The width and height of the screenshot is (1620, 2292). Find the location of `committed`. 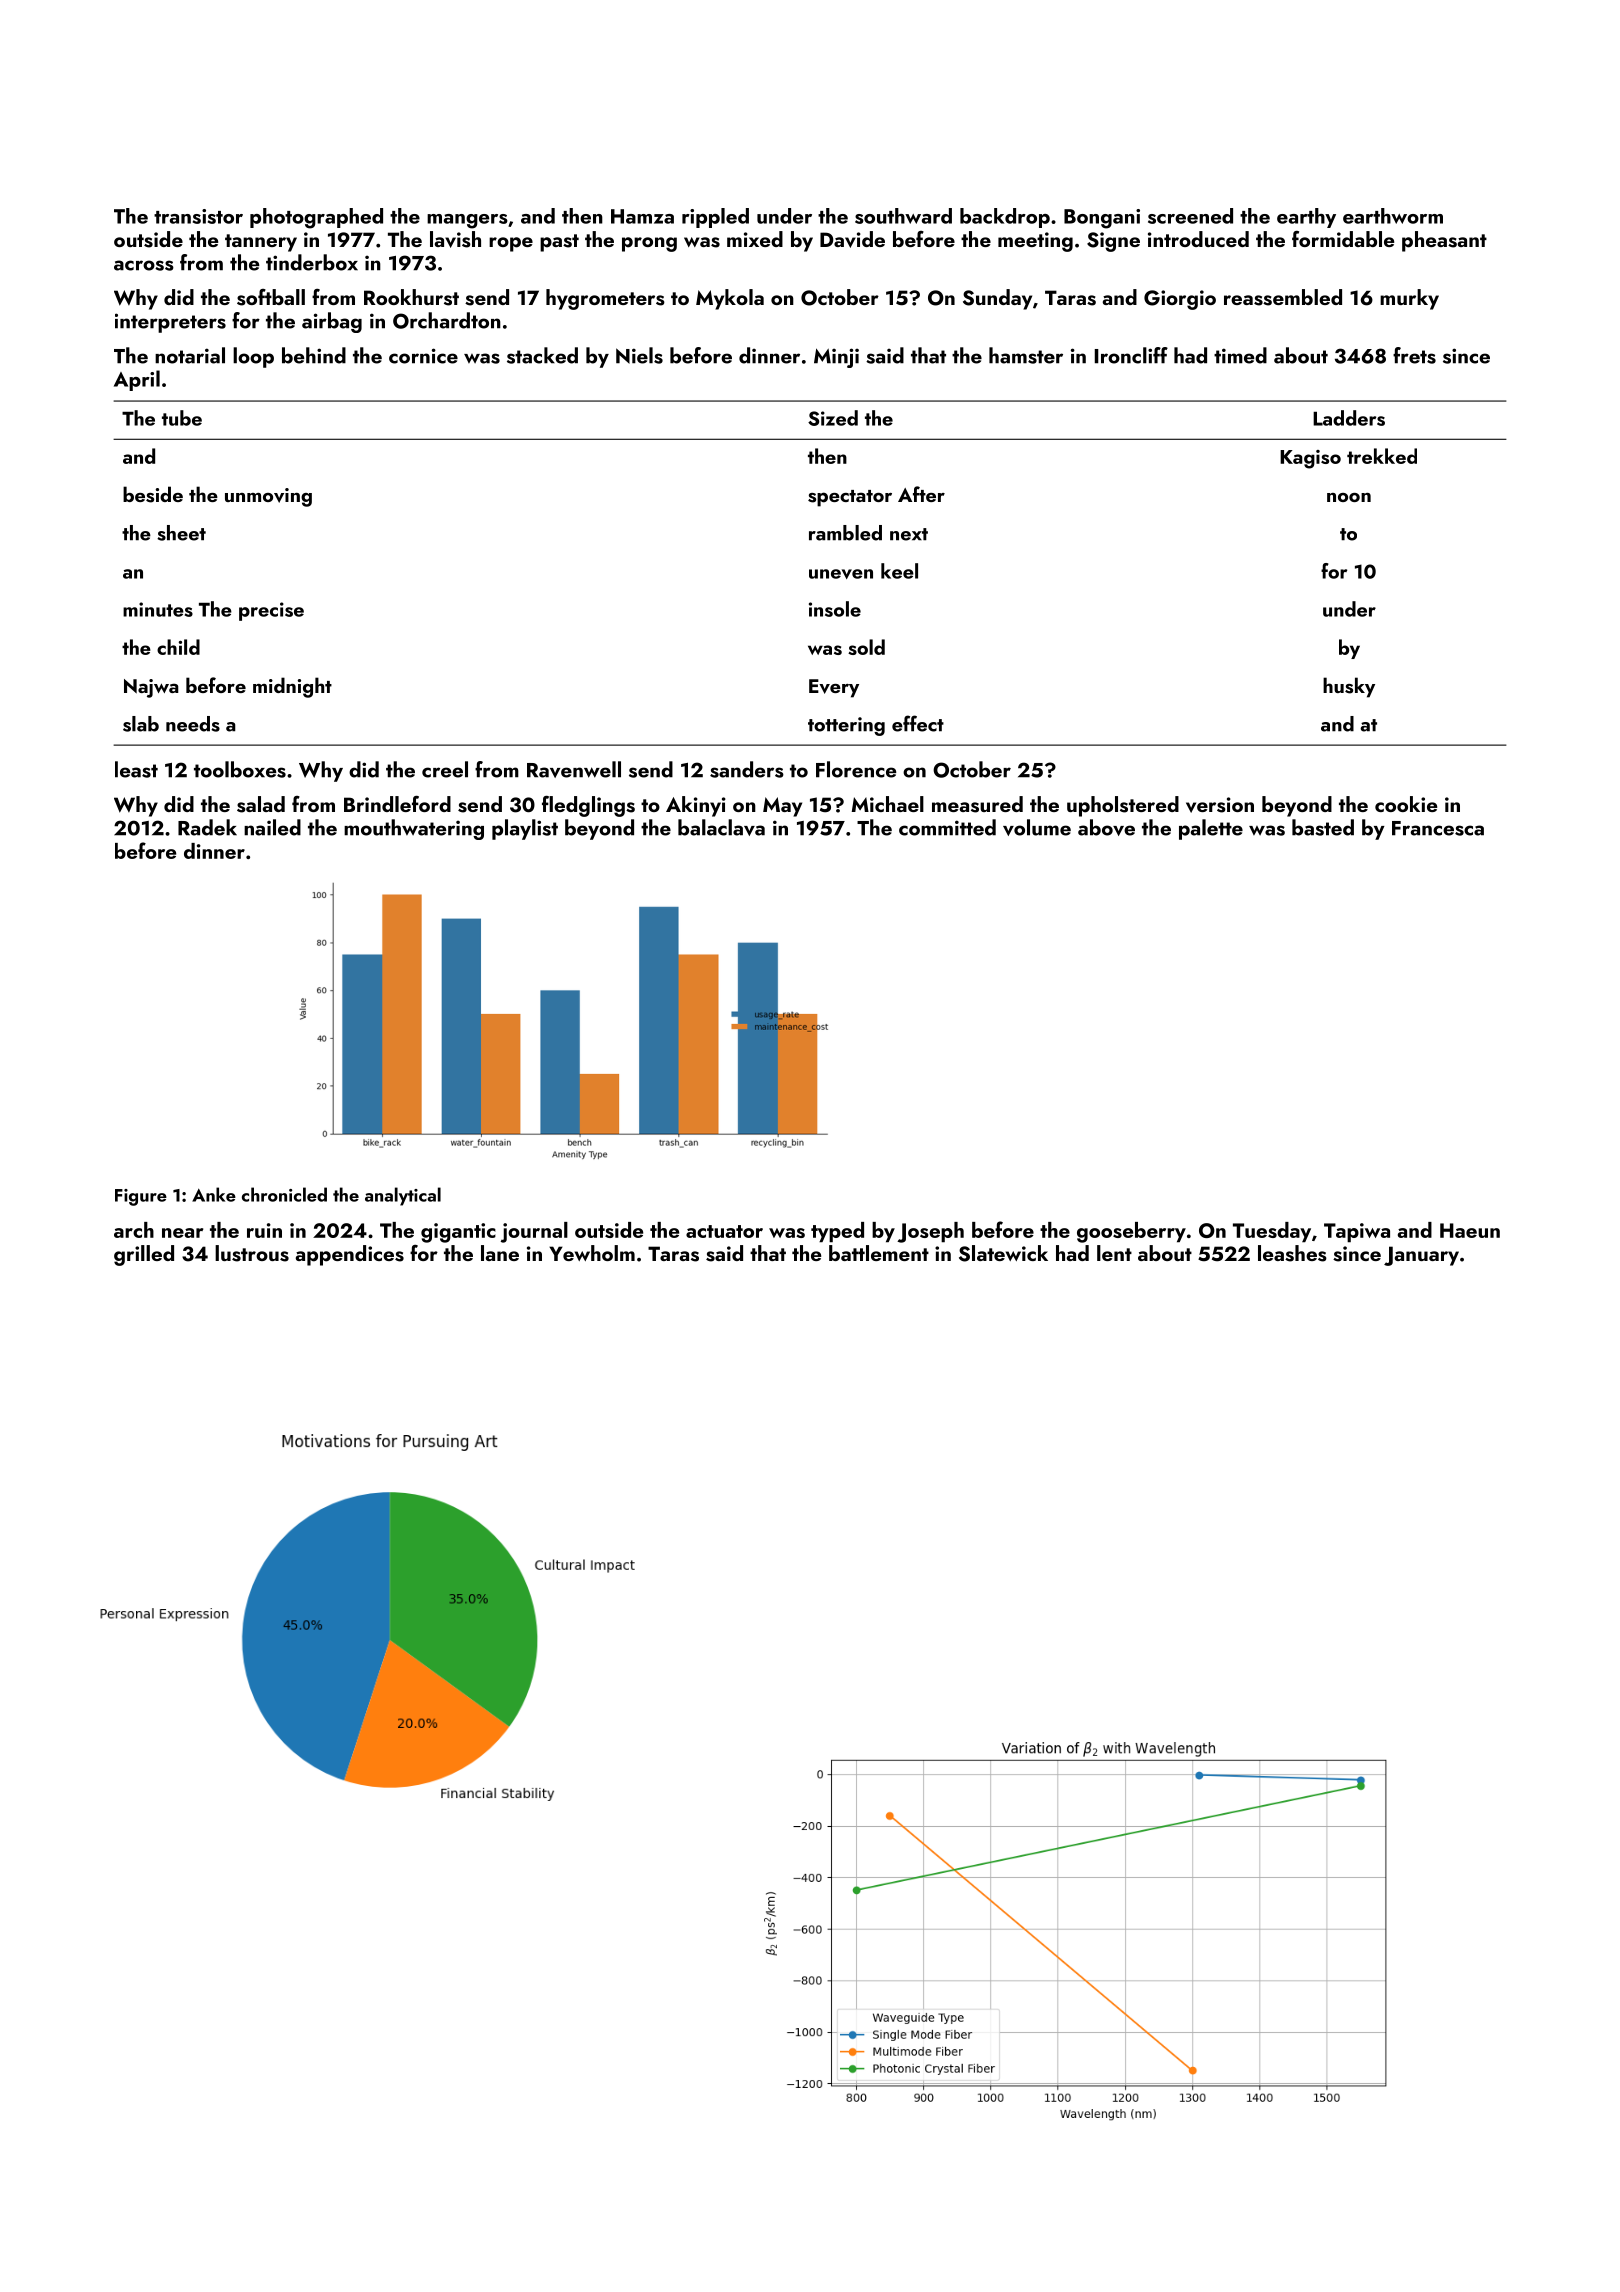

committed is located at coordinates (947, 827).
